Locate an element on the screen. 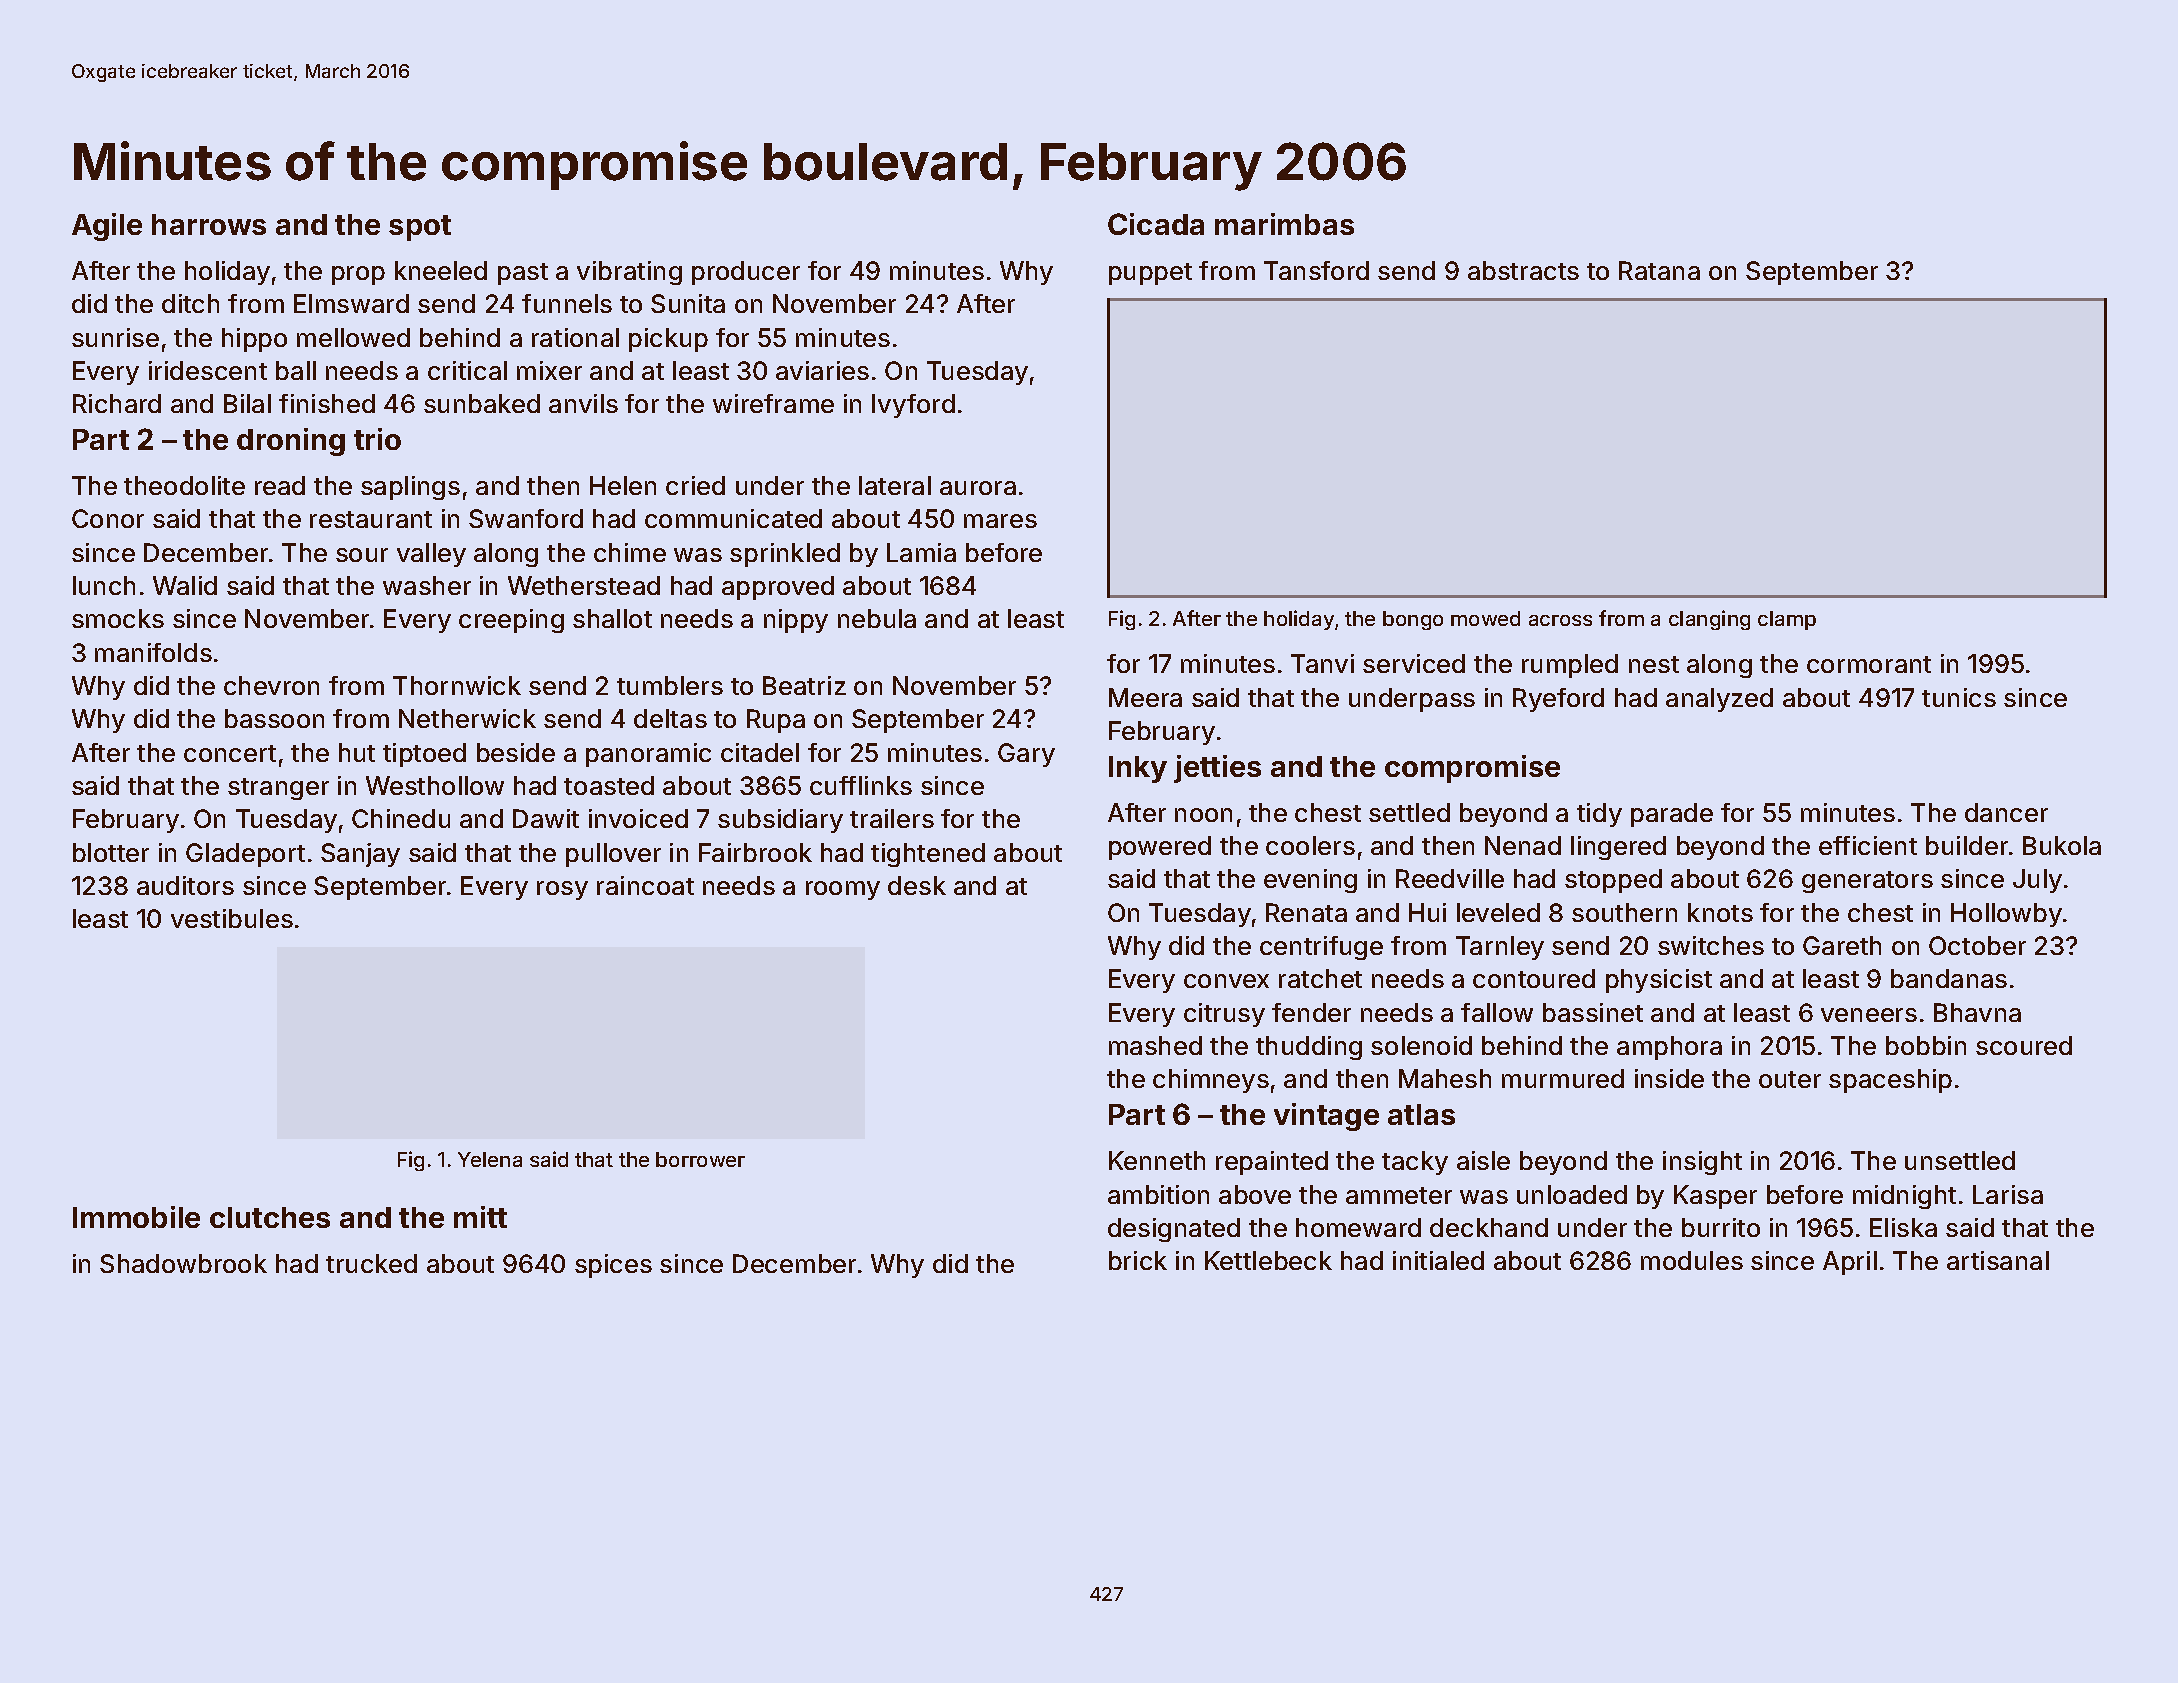 This screenshot has height=1683, width=2178. across is located at coordinates (1560, 620).
